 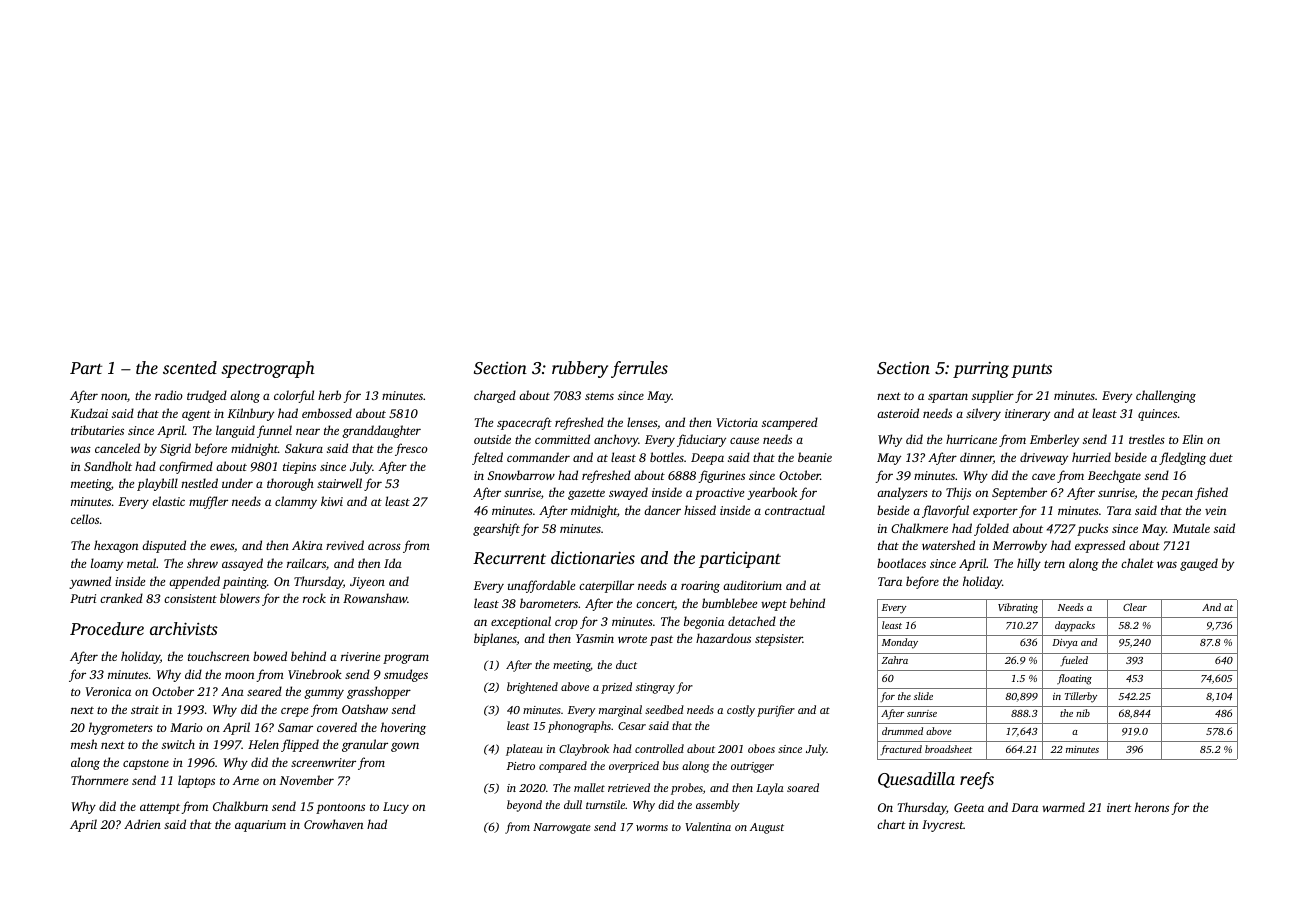 What do you see at coordinates (687, 789) in the image?
I see `probes` at bounding box center [687, 789].
